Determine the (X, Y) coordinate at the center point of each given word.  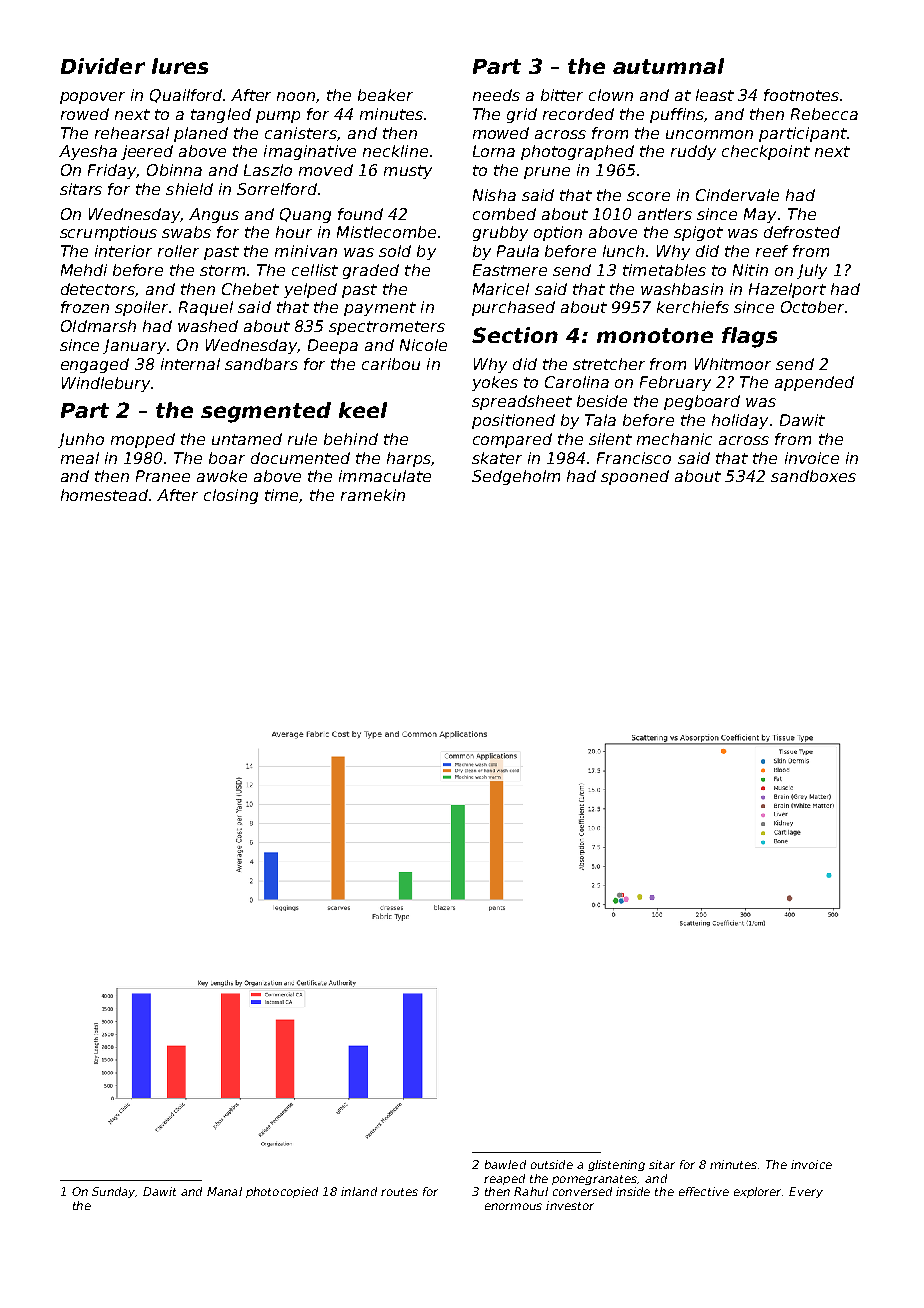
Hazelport (787, 290)
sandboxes (813, 476)
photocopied (282, 1192)
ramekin (373, 495)
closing (231, 496)
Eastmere (510, 270)
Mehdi (84, 270)
